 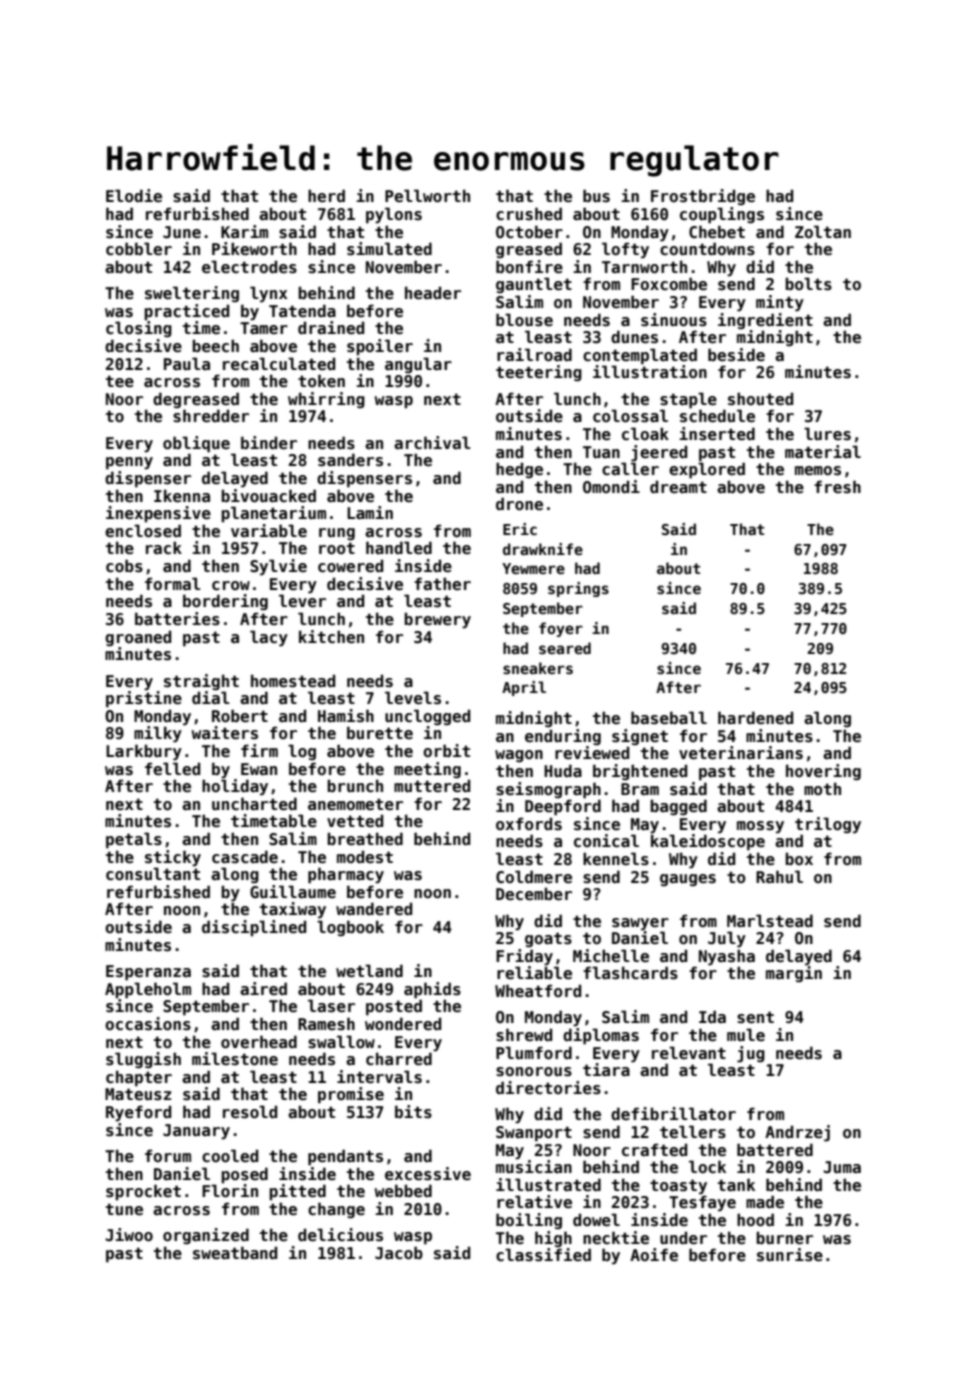 What do you see at coordinates (346, 716) in the document?
I see `Hamish` at bounding box center [346, 716].
